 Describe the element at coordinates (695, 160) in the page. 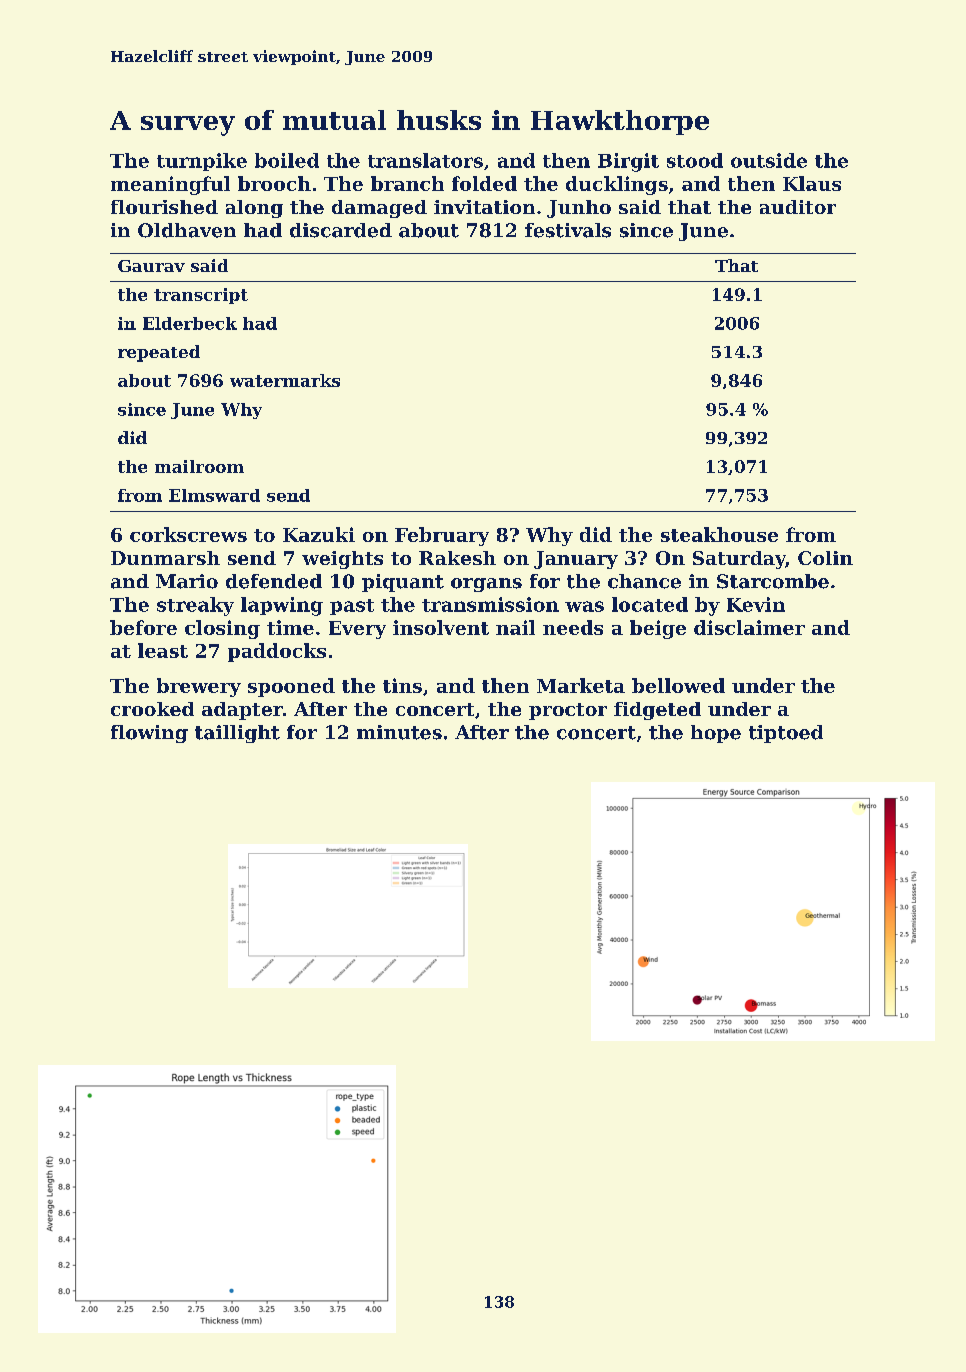

I see `stood` at that location.
